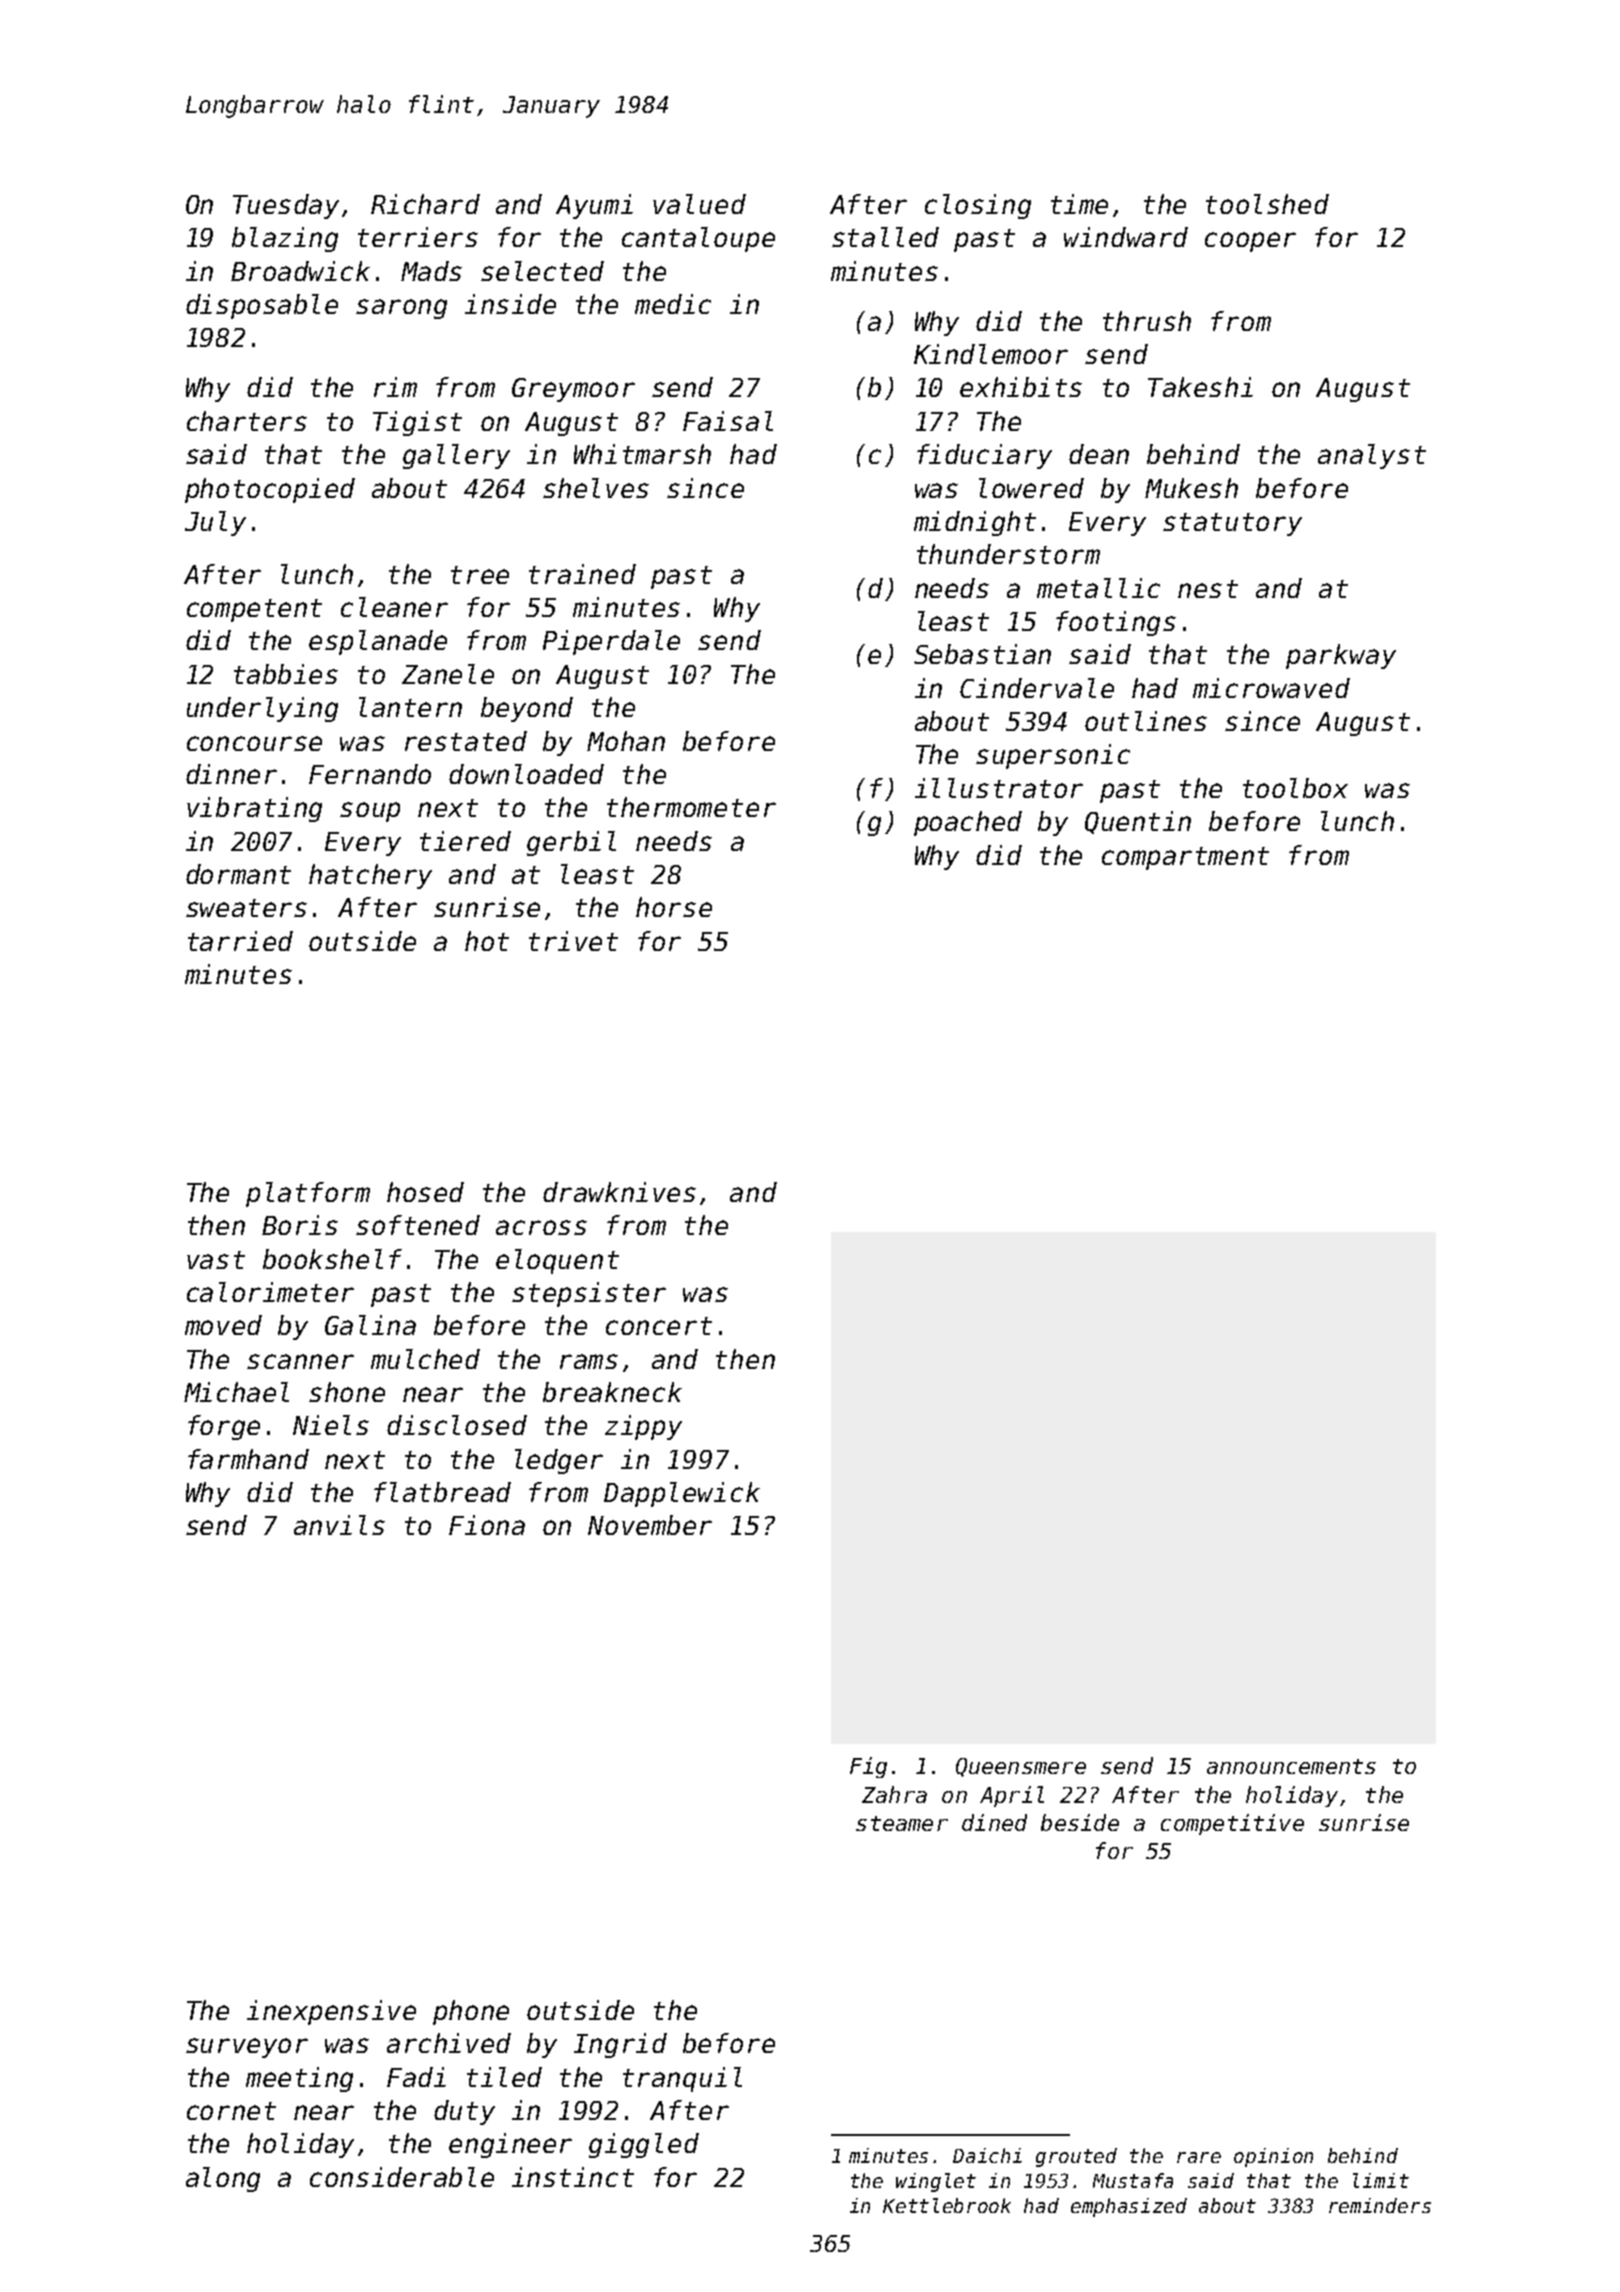  I want to click on forge, so click(224, 1427).
